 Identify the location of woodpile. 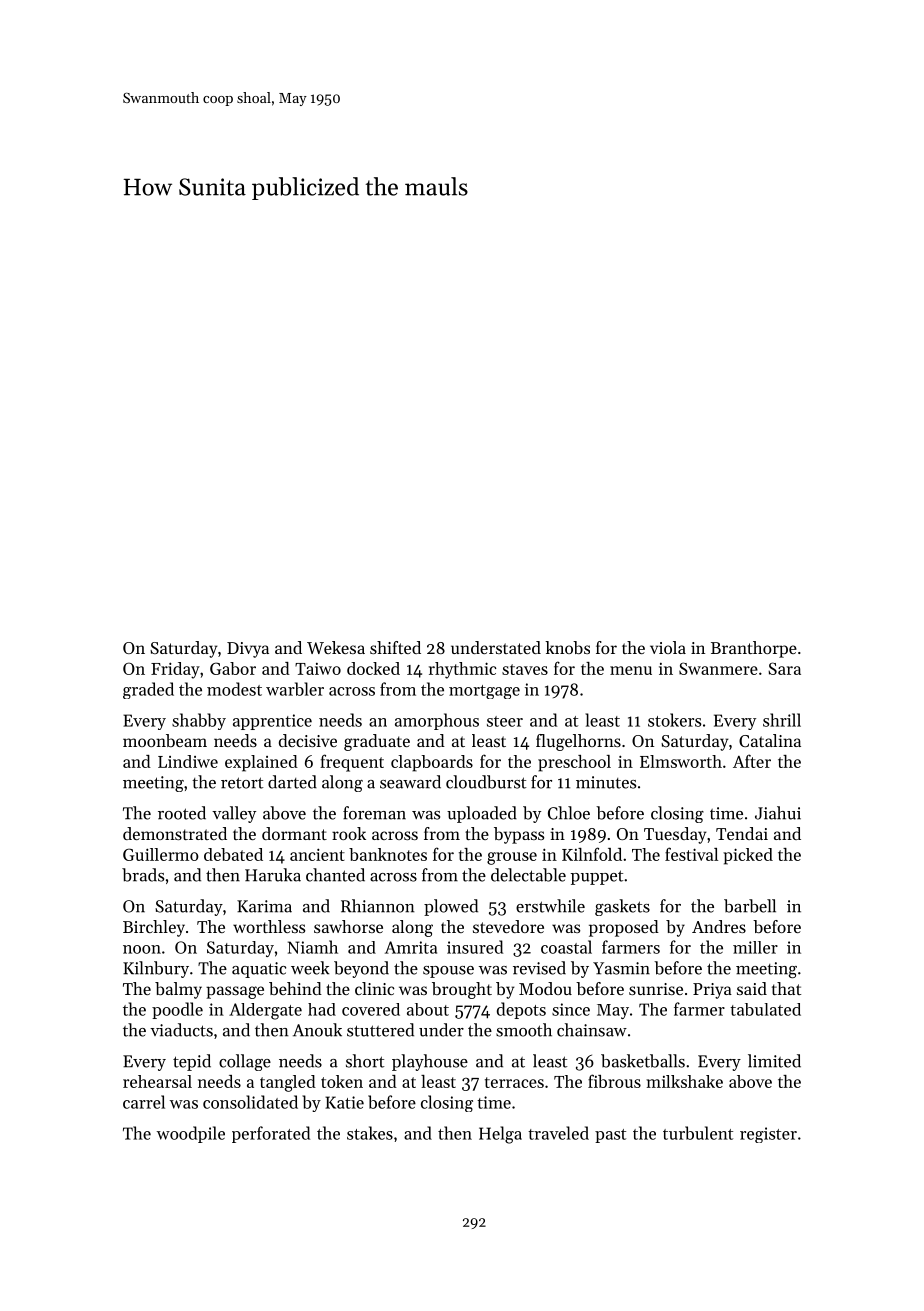
(191, 1134).
